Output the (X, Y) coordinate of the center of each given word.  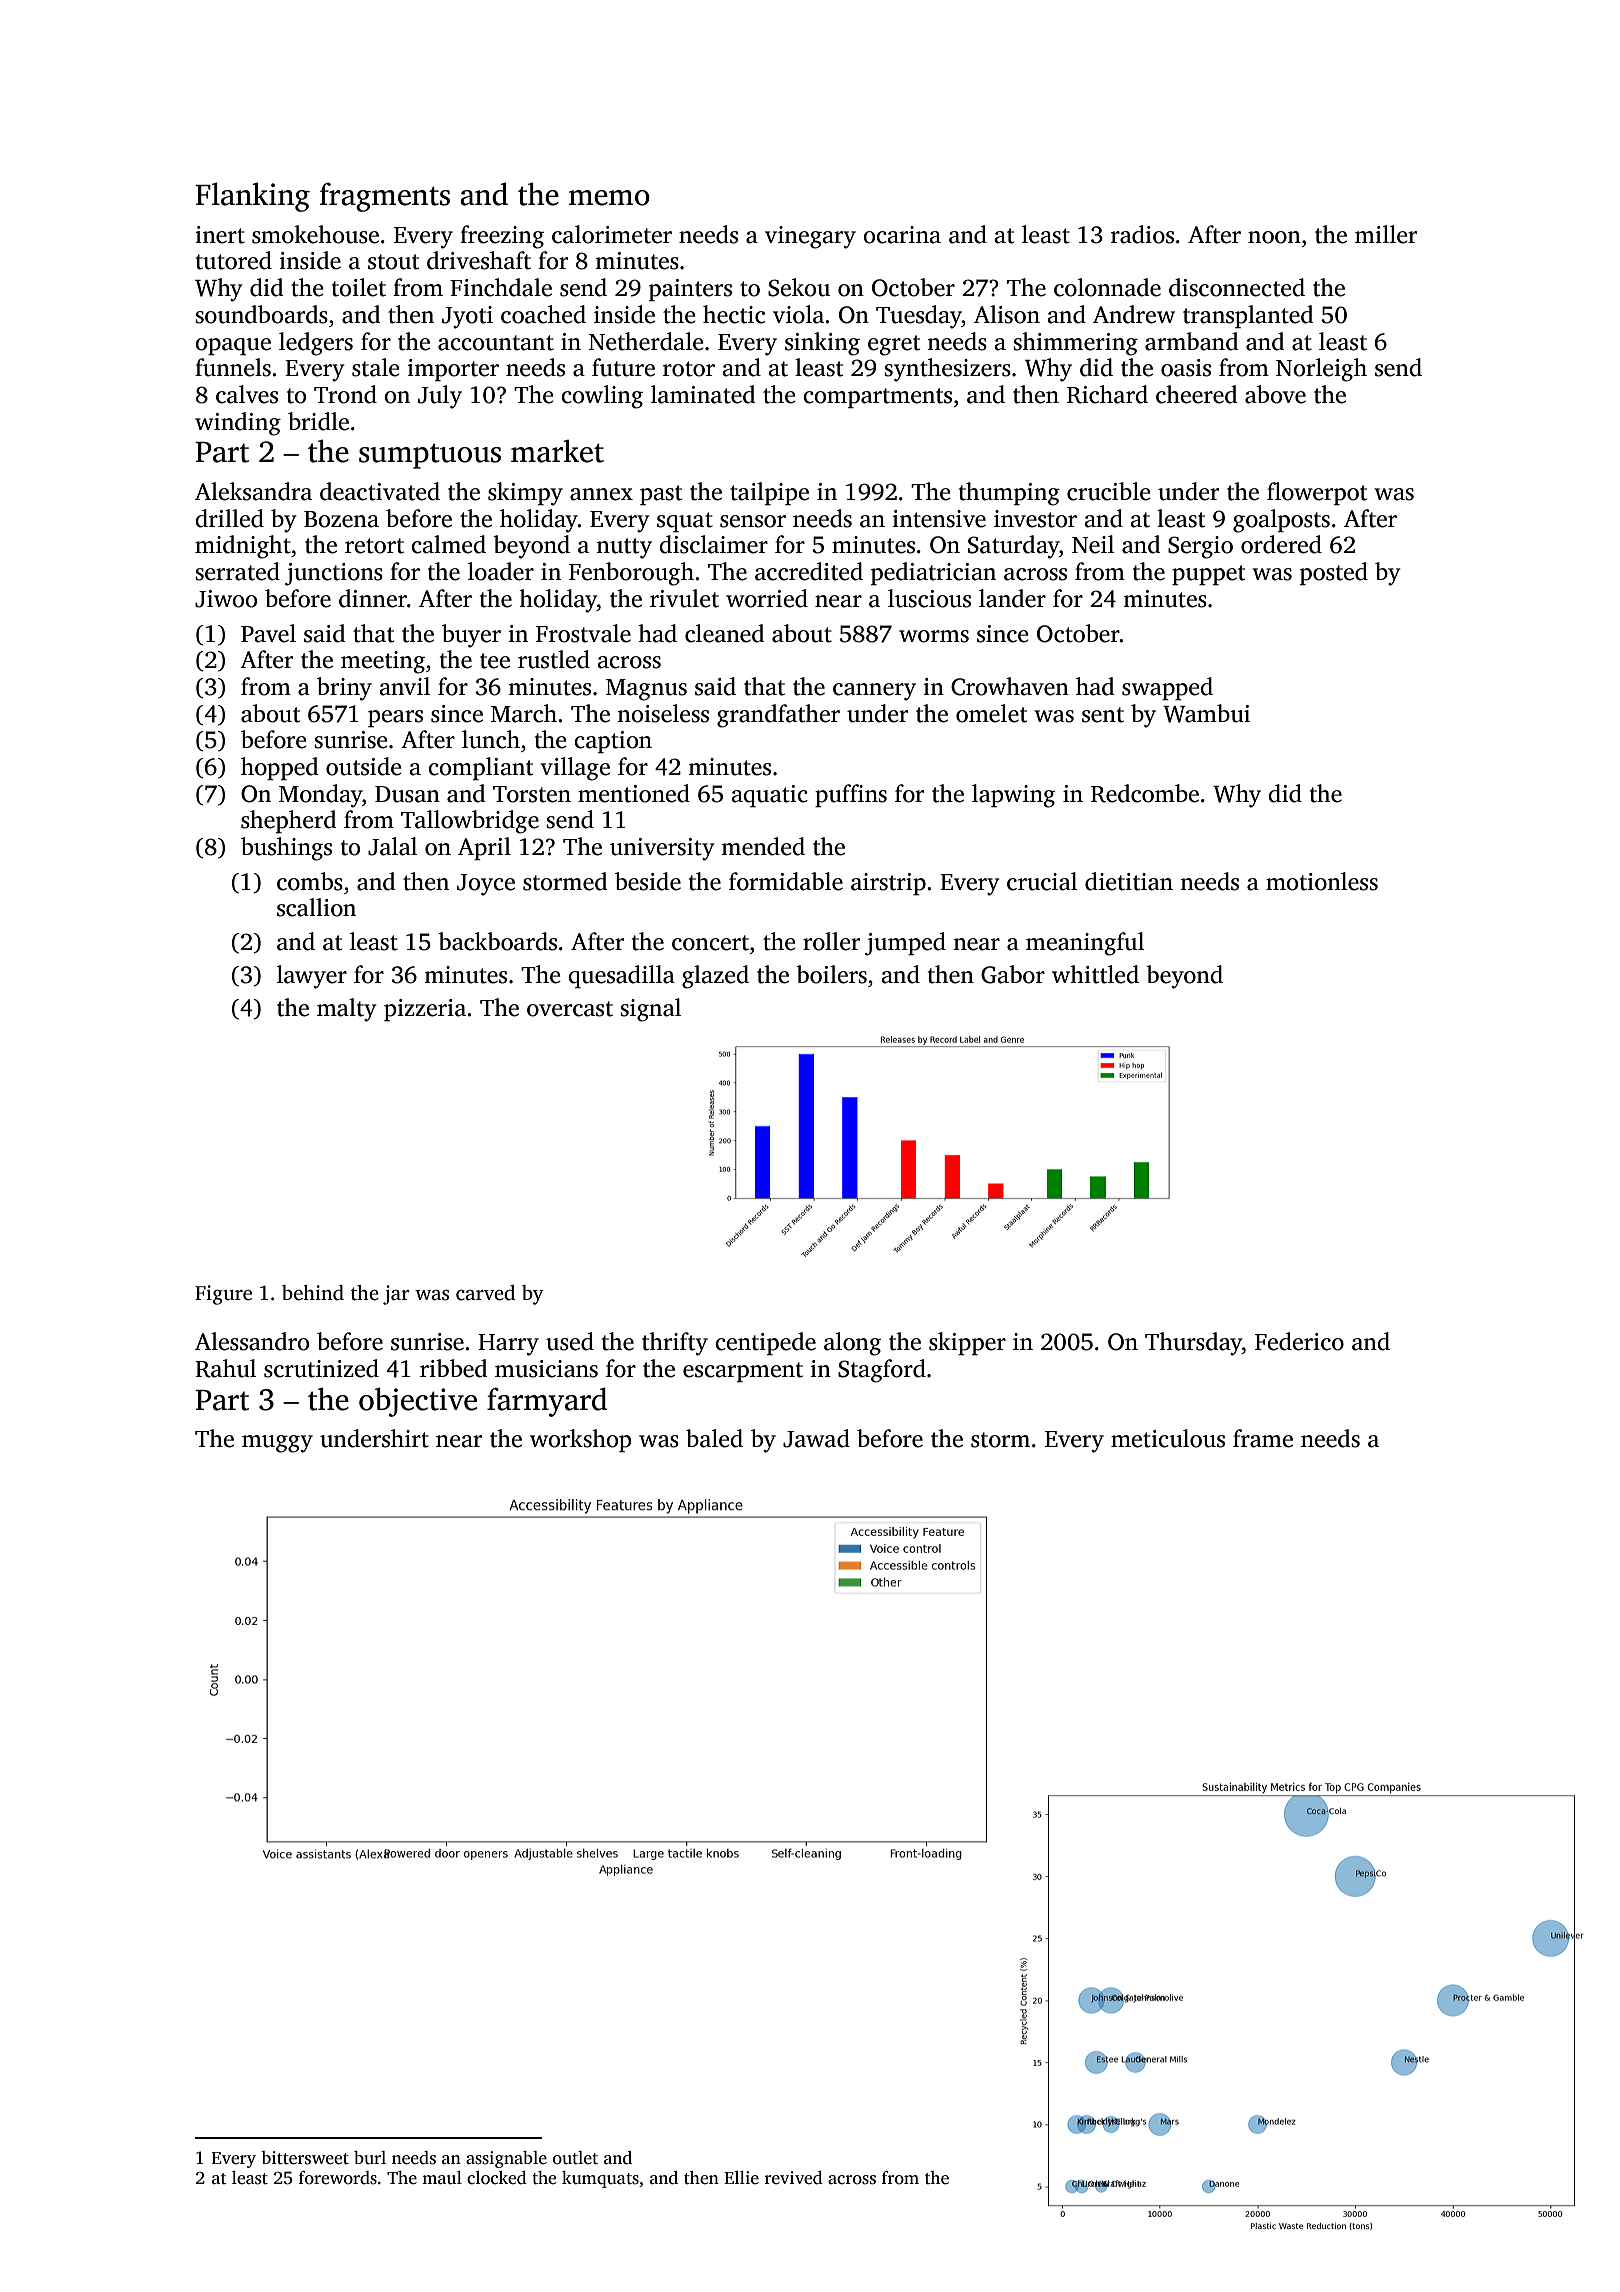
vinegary (810, 237)
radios (1142, 234)
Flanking (252, 197)
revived (794, 2178)
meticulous (1168, 1438)
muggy (277, 1444)
